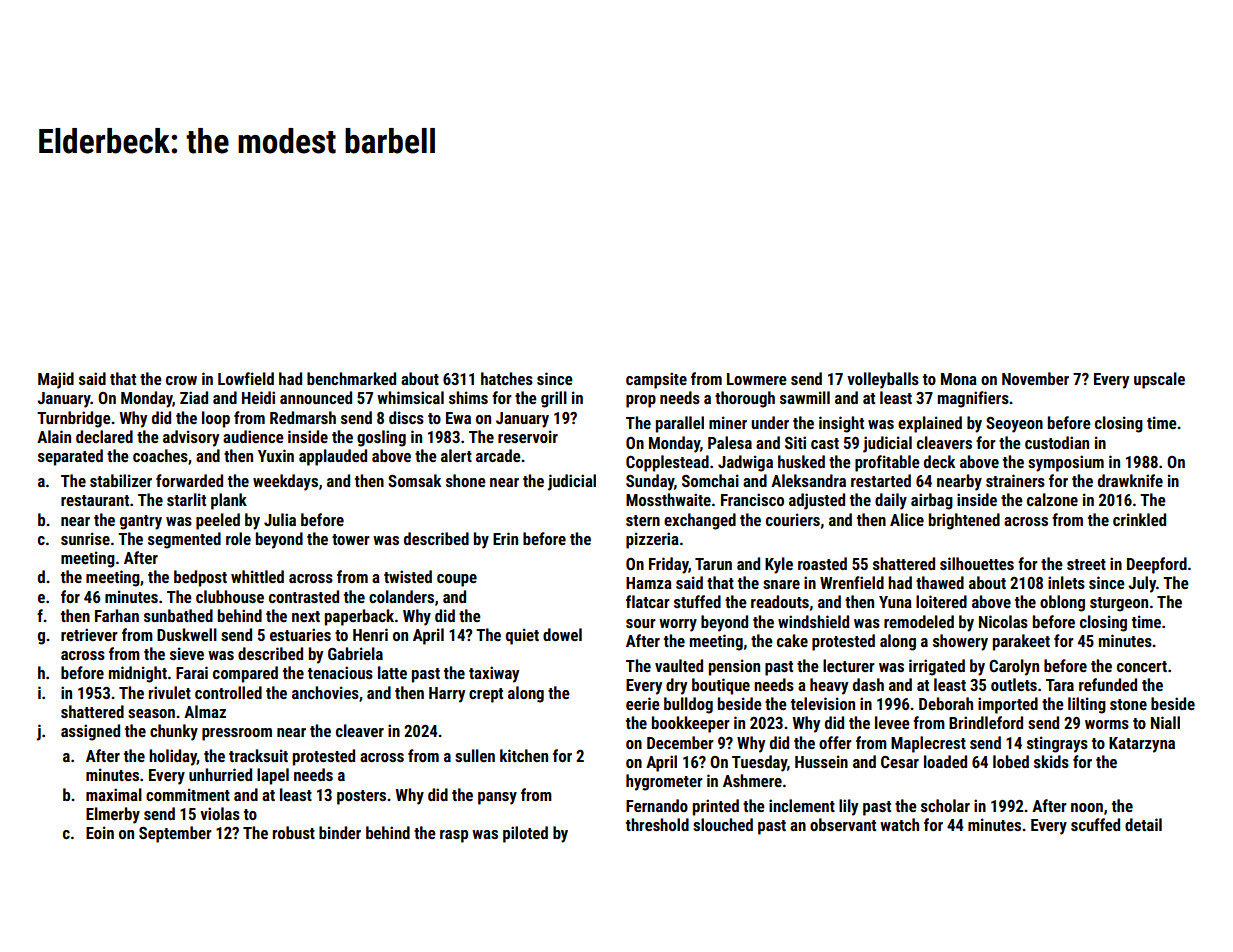 The height and width of the page is (952, 1233). Describe the element at coordinates (730, 442) in the page. I see `Palesa` at that location.
